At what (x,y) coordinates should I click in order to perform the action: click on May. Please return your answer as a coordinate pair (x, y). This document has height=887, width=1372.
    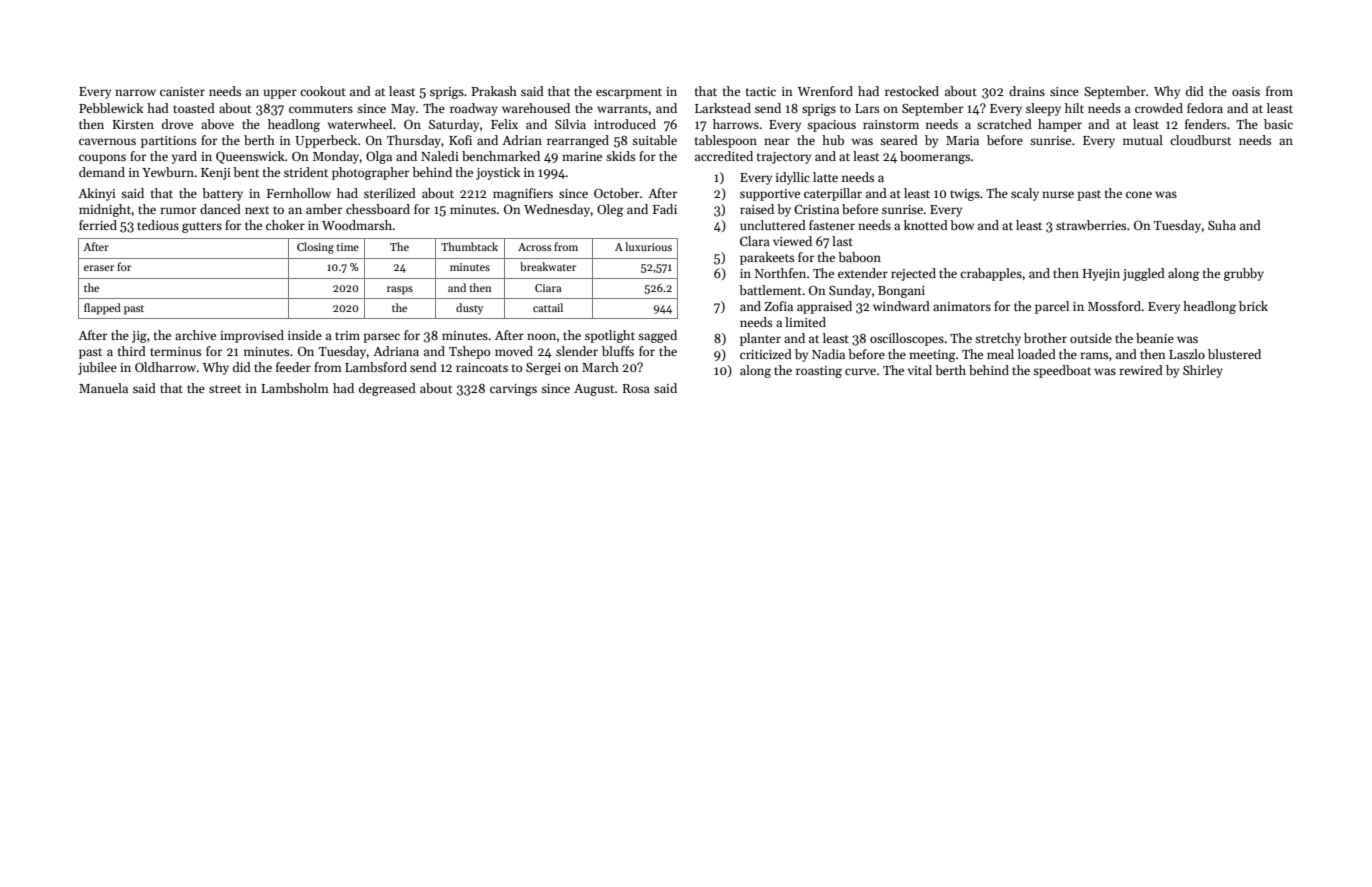
    Looking at the image, I should click on (403, 110).
